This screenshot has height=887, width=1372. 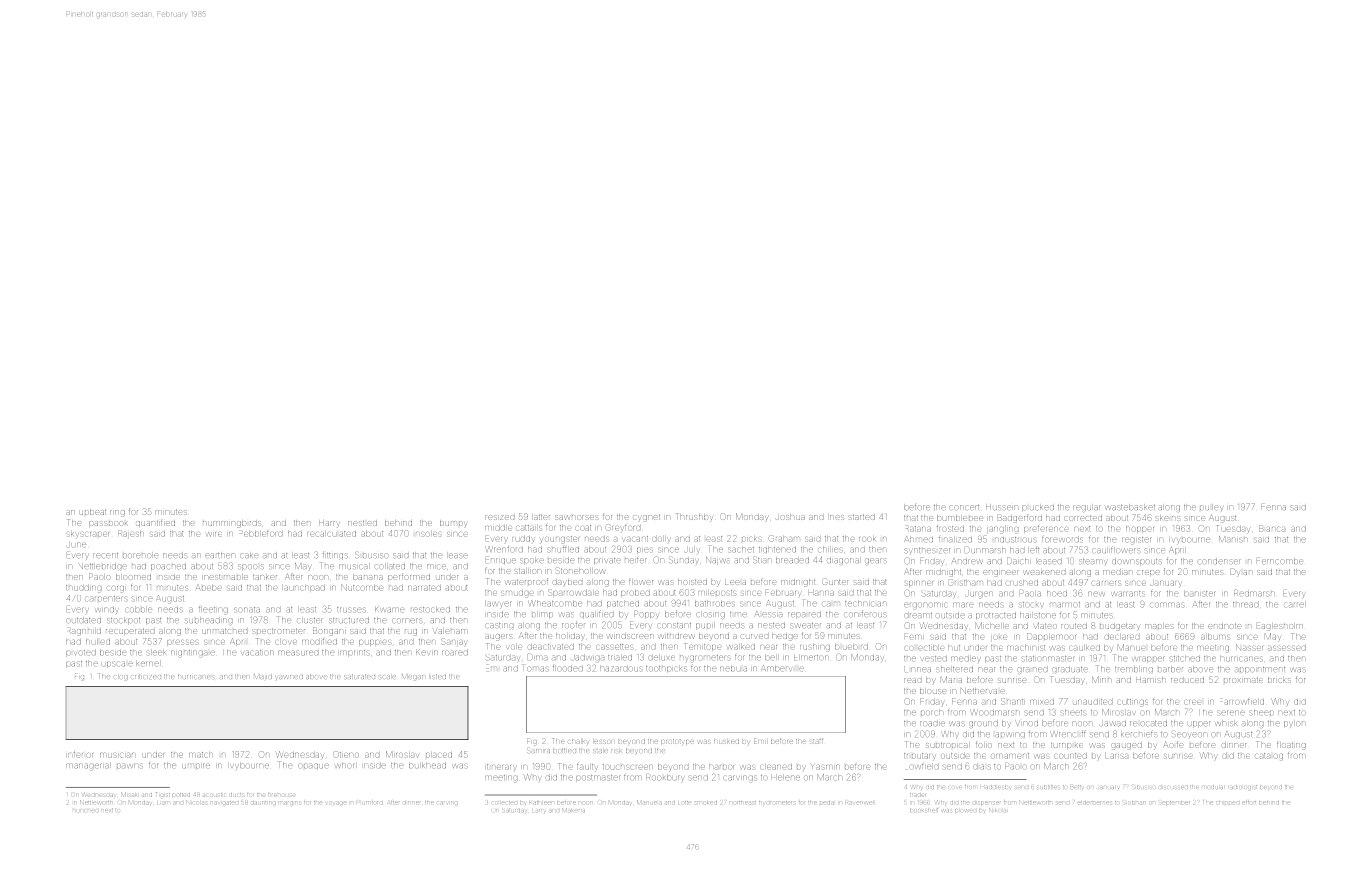 What do you see at coordinates (1070, 670) in the screenshot?
I see `graduate` at bounding box center [1070, 670].
